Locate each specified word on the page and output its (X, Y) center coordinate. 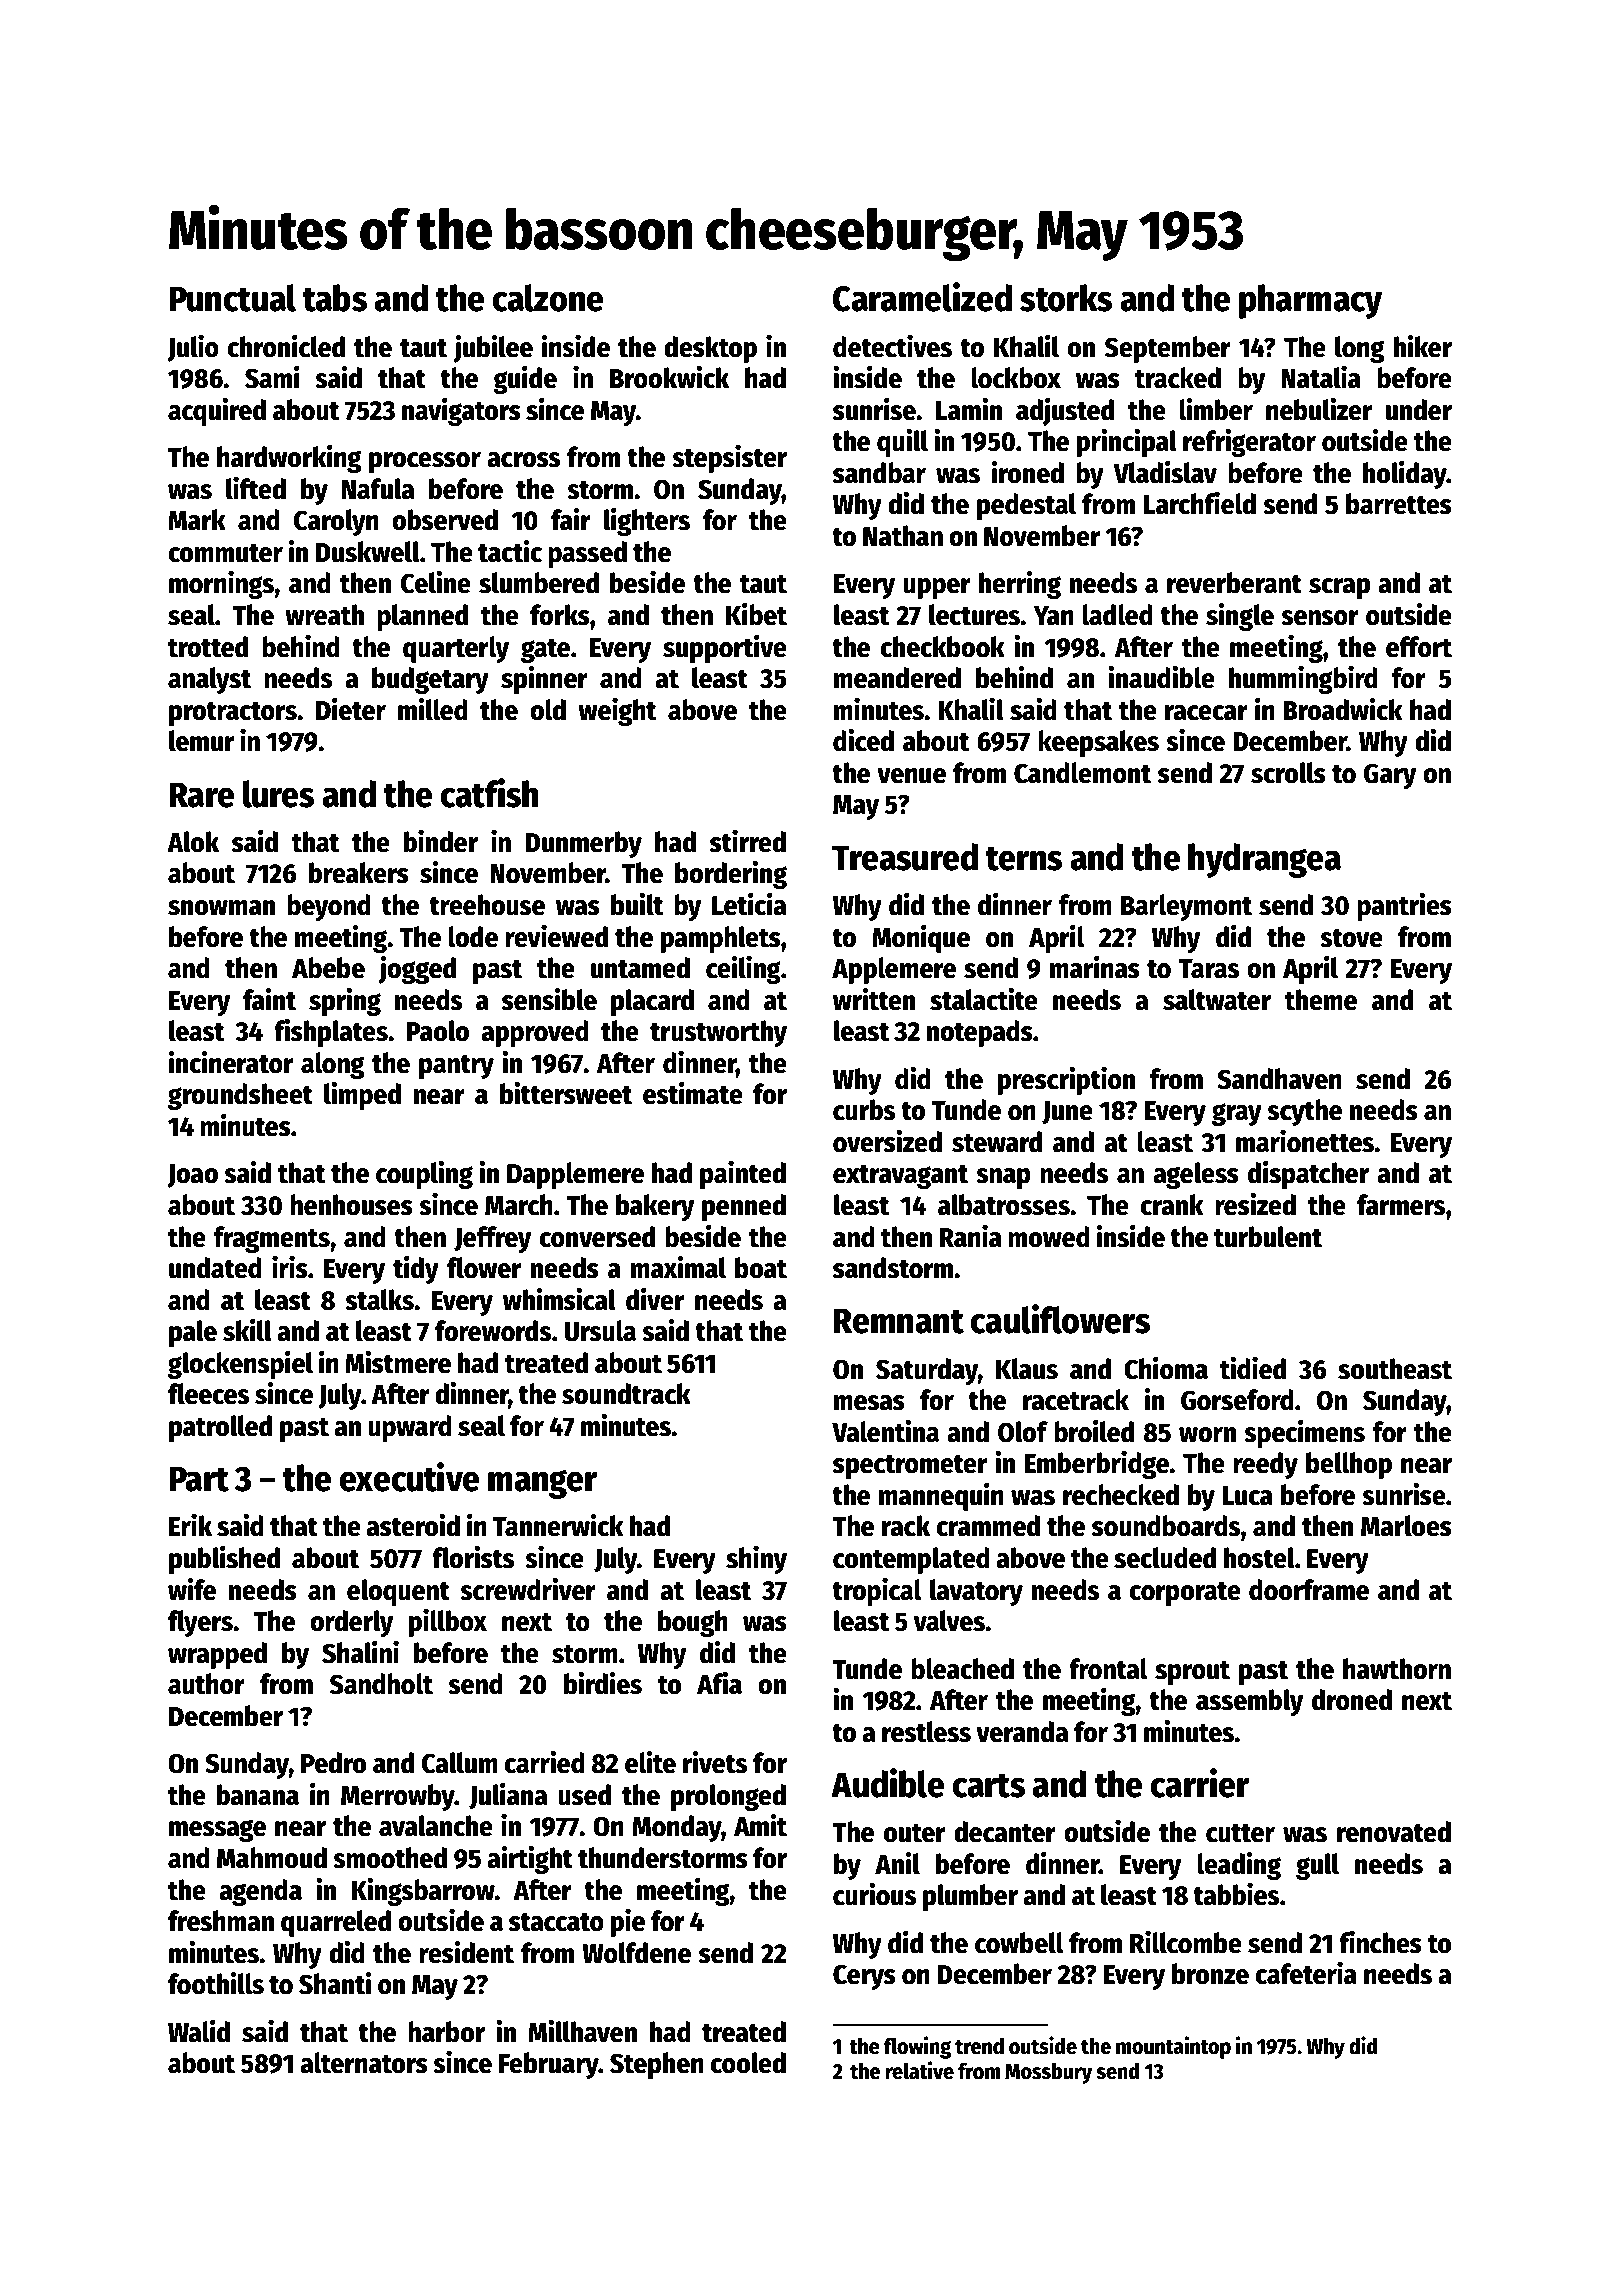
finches (1380, 1942)
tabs (335, 298)
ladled (1117, 615)
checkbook (943, 647)
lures (278, 794)
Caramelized (922, 297)
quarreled (336, 1923)
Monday (677, 1828)
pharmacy (1310, 301)
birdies (603, 1683)
